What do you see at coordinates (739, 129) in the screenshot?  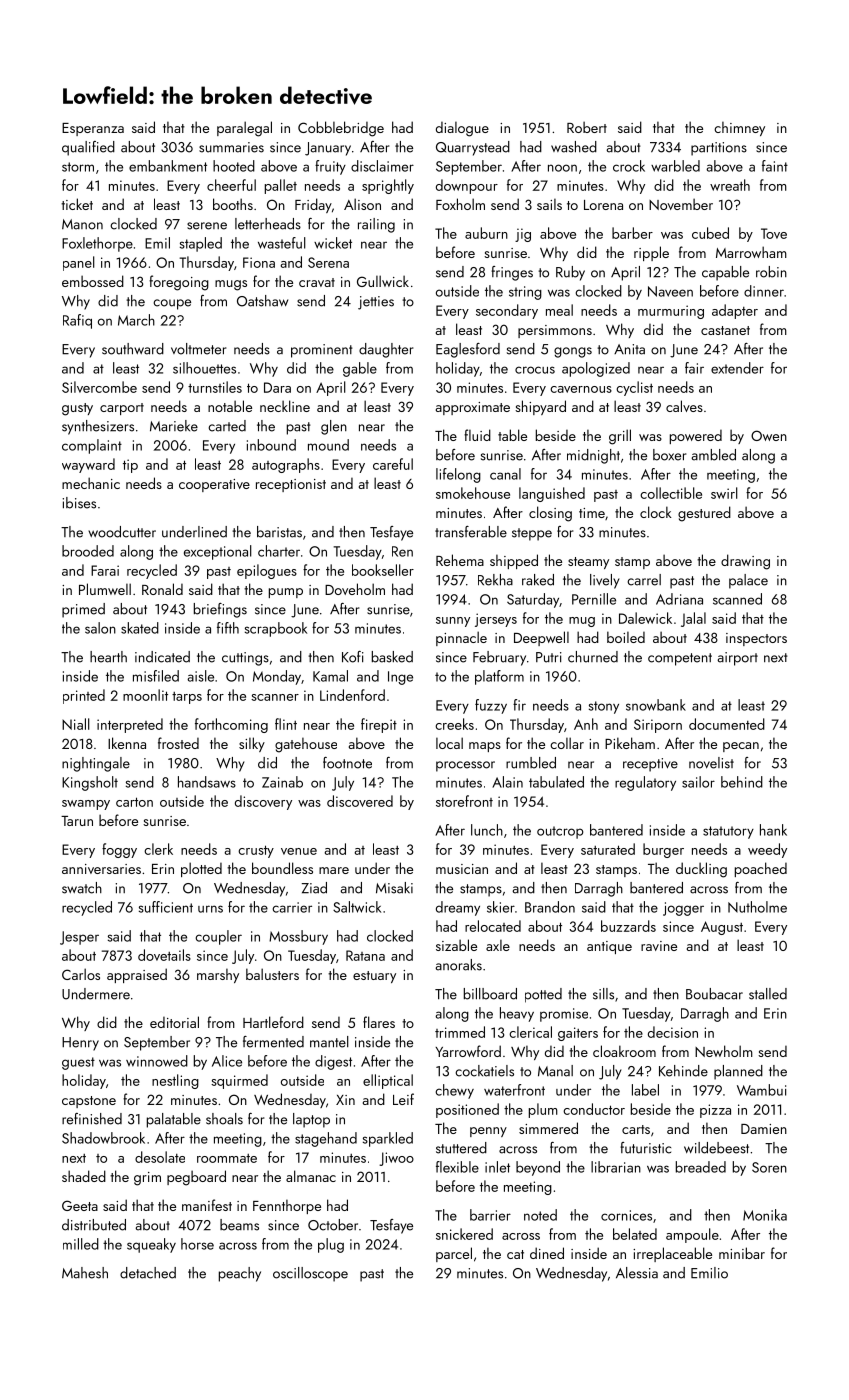 I see `chimney` at bounding box center [739, 129].
